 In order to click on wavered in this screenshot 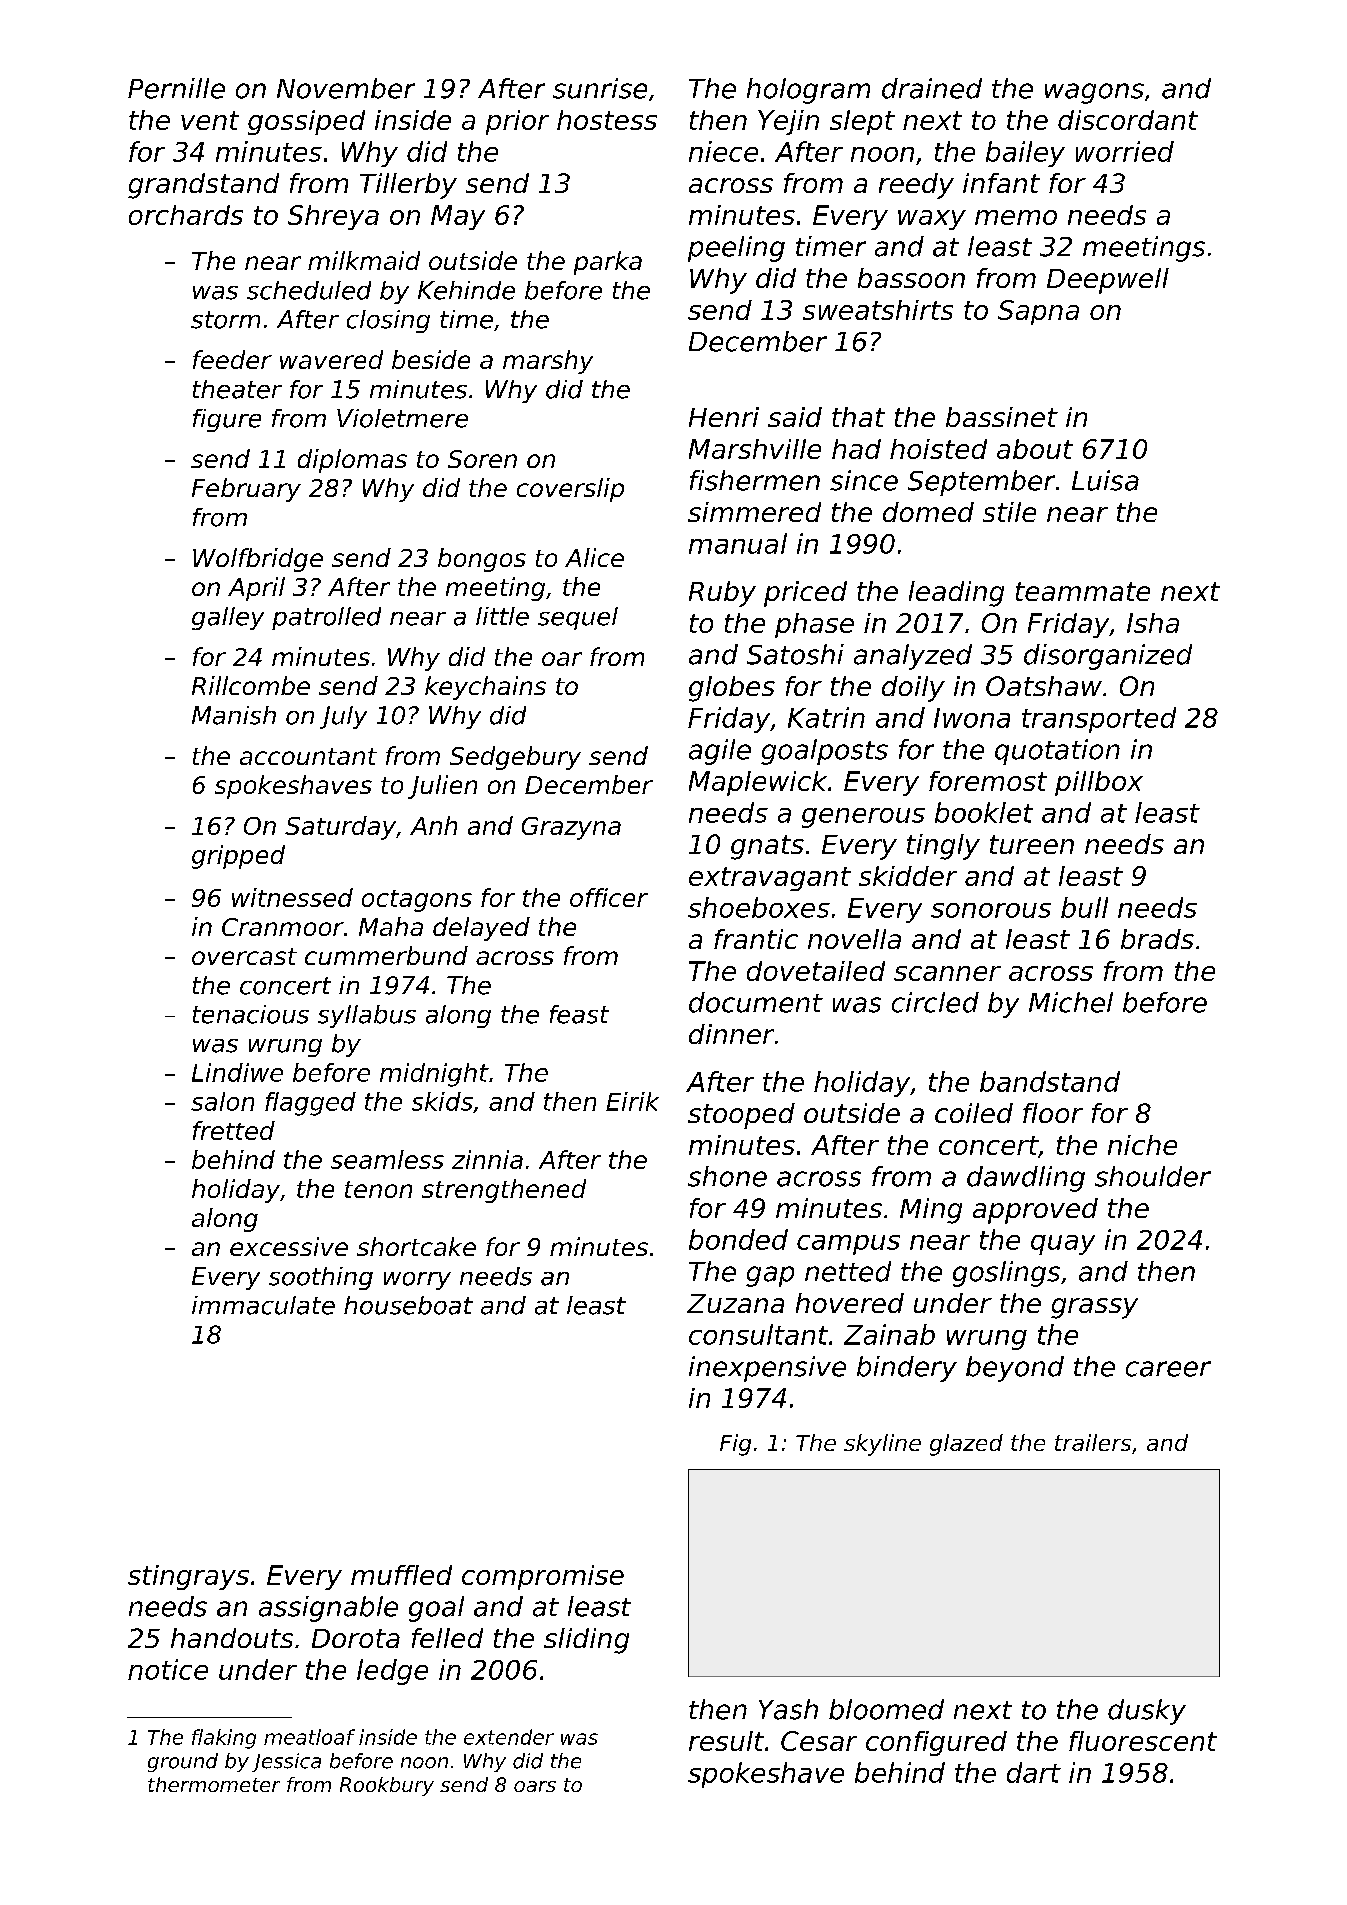, I will do `click(331, 359)`.
